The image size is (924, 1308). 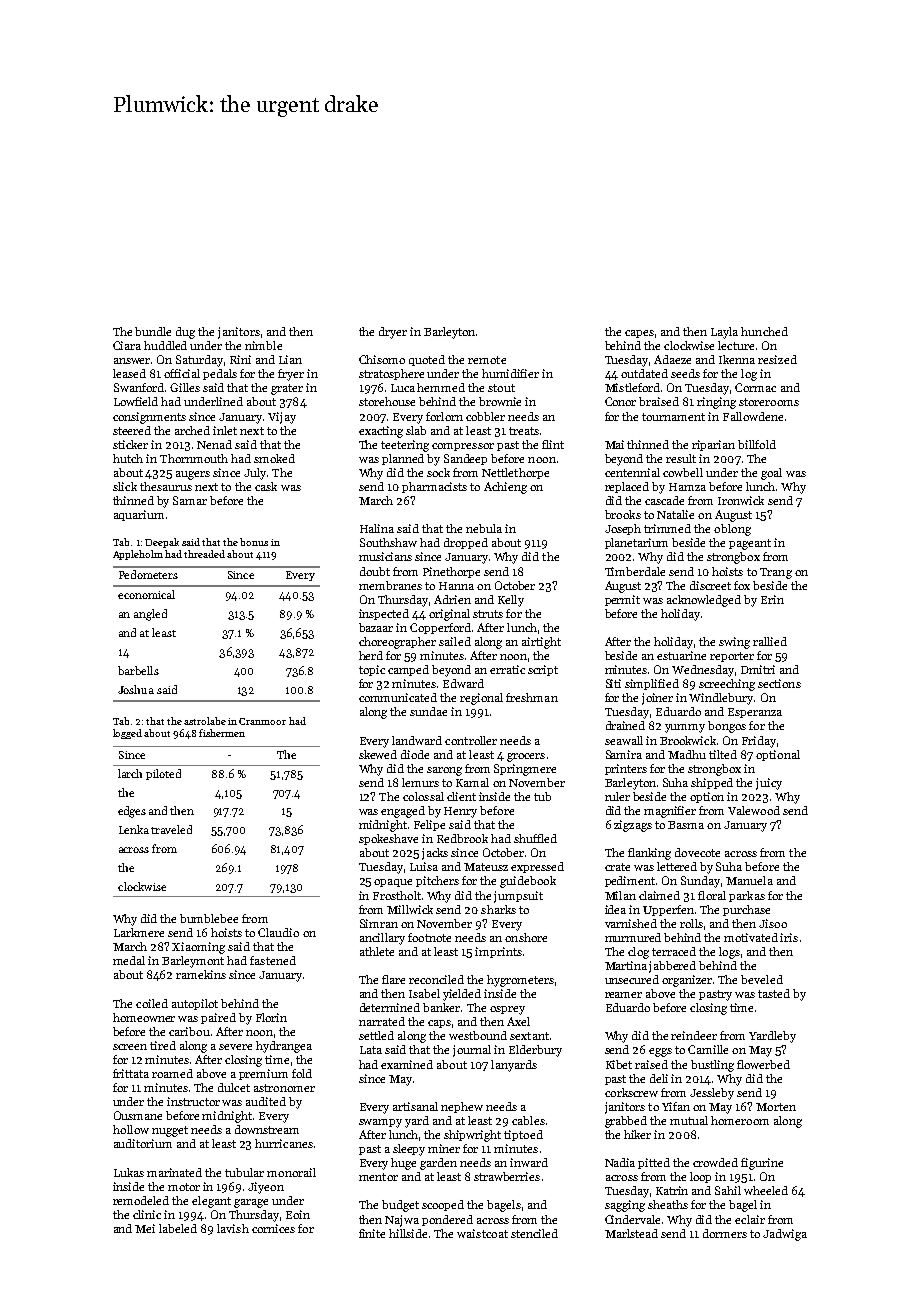 What do you see at coordinates (209, 918) in the screenshot?
I see `bumblebee` at bounding box center [209, 918].
